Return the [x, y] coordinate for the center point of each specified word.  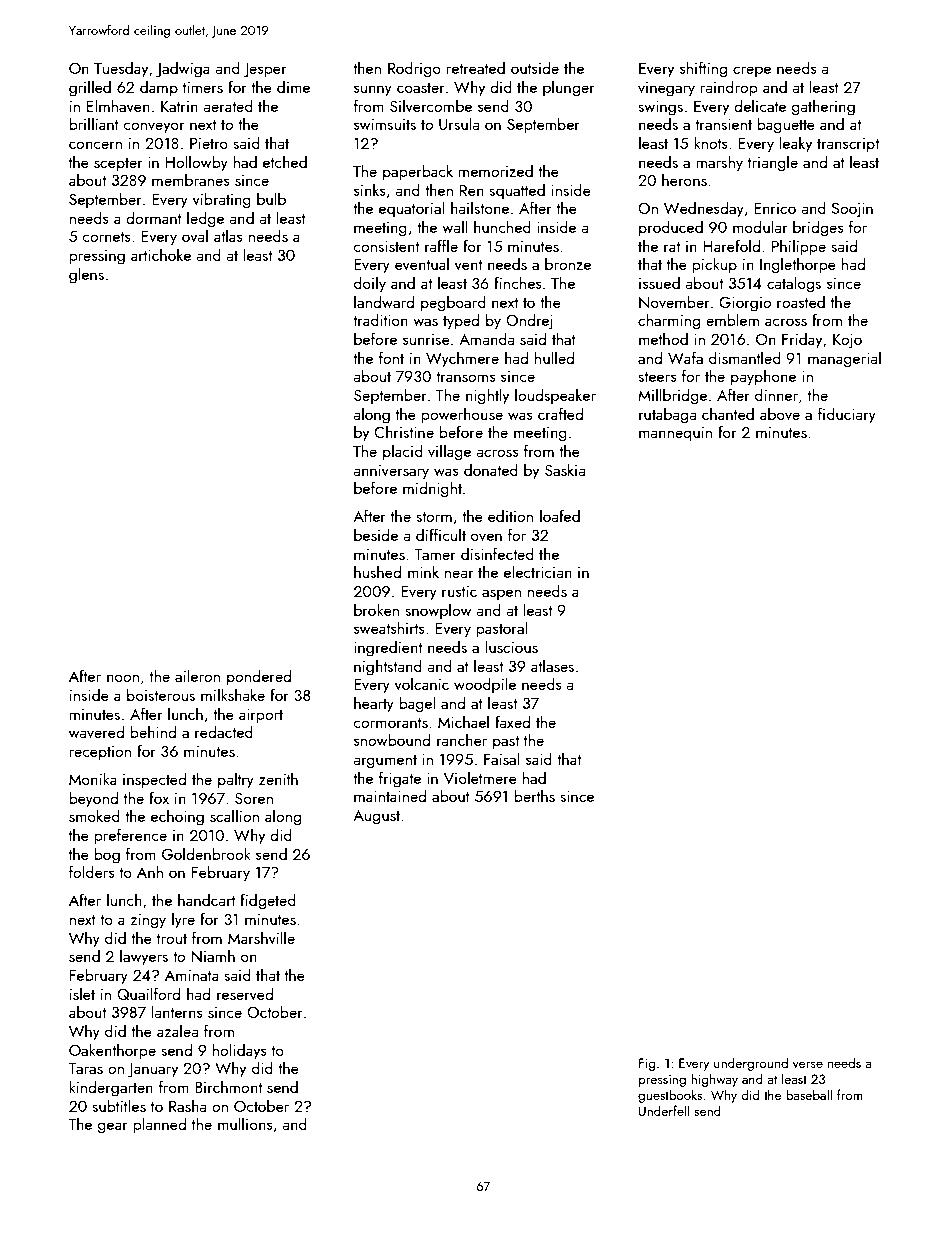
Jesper [264, 70]
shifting [703, 69]
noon [123, 678]
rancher [462, 739]
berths [534, 795]
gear [113, 1128]
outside [535, 67]
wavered [96, 731]
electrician [538, 571]
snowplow [438, 611]
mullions [245, 1123]
